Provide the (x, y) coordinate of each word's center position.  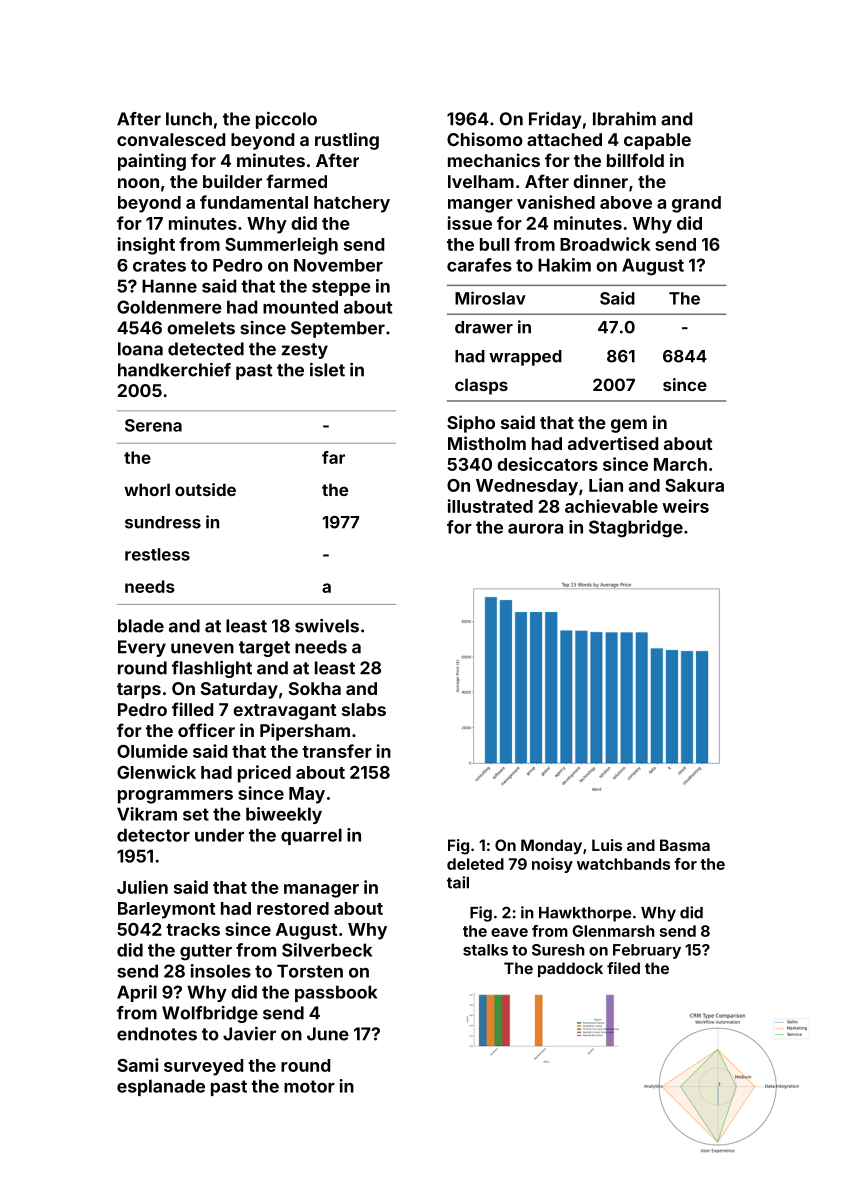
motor (309, 1086)
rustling (347, 141)
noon (138, 183)
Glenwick (156, 772)
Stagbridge (636, 529)
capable (657, 141)
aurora (535, 529)
